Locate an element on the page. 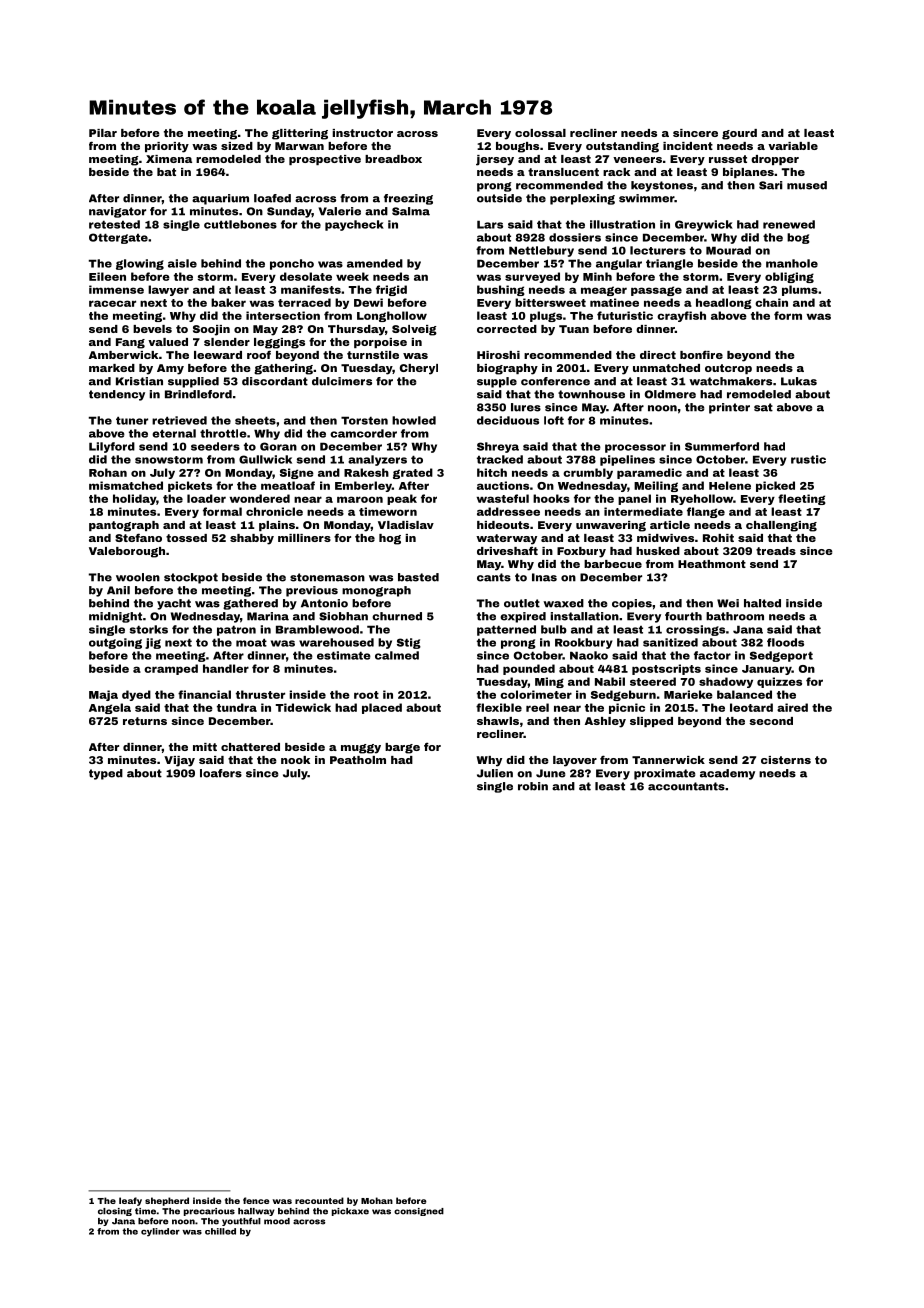 Image resolution: width=924 pixels, height=1308 pixels. outstanding is located at coordinates (622, 147).
